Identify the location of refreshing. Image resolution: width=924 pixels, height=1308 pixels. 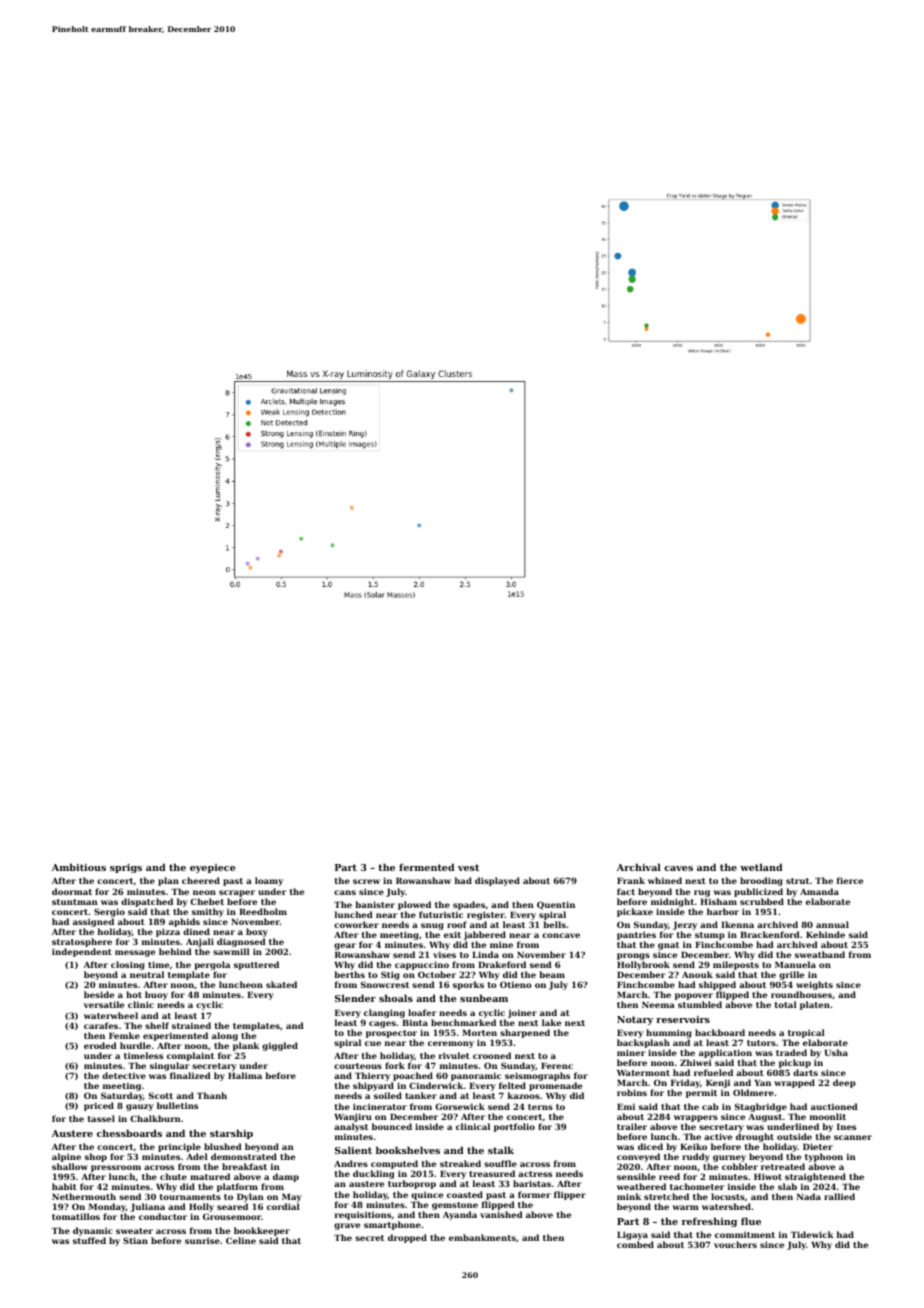
(709, 1222).
